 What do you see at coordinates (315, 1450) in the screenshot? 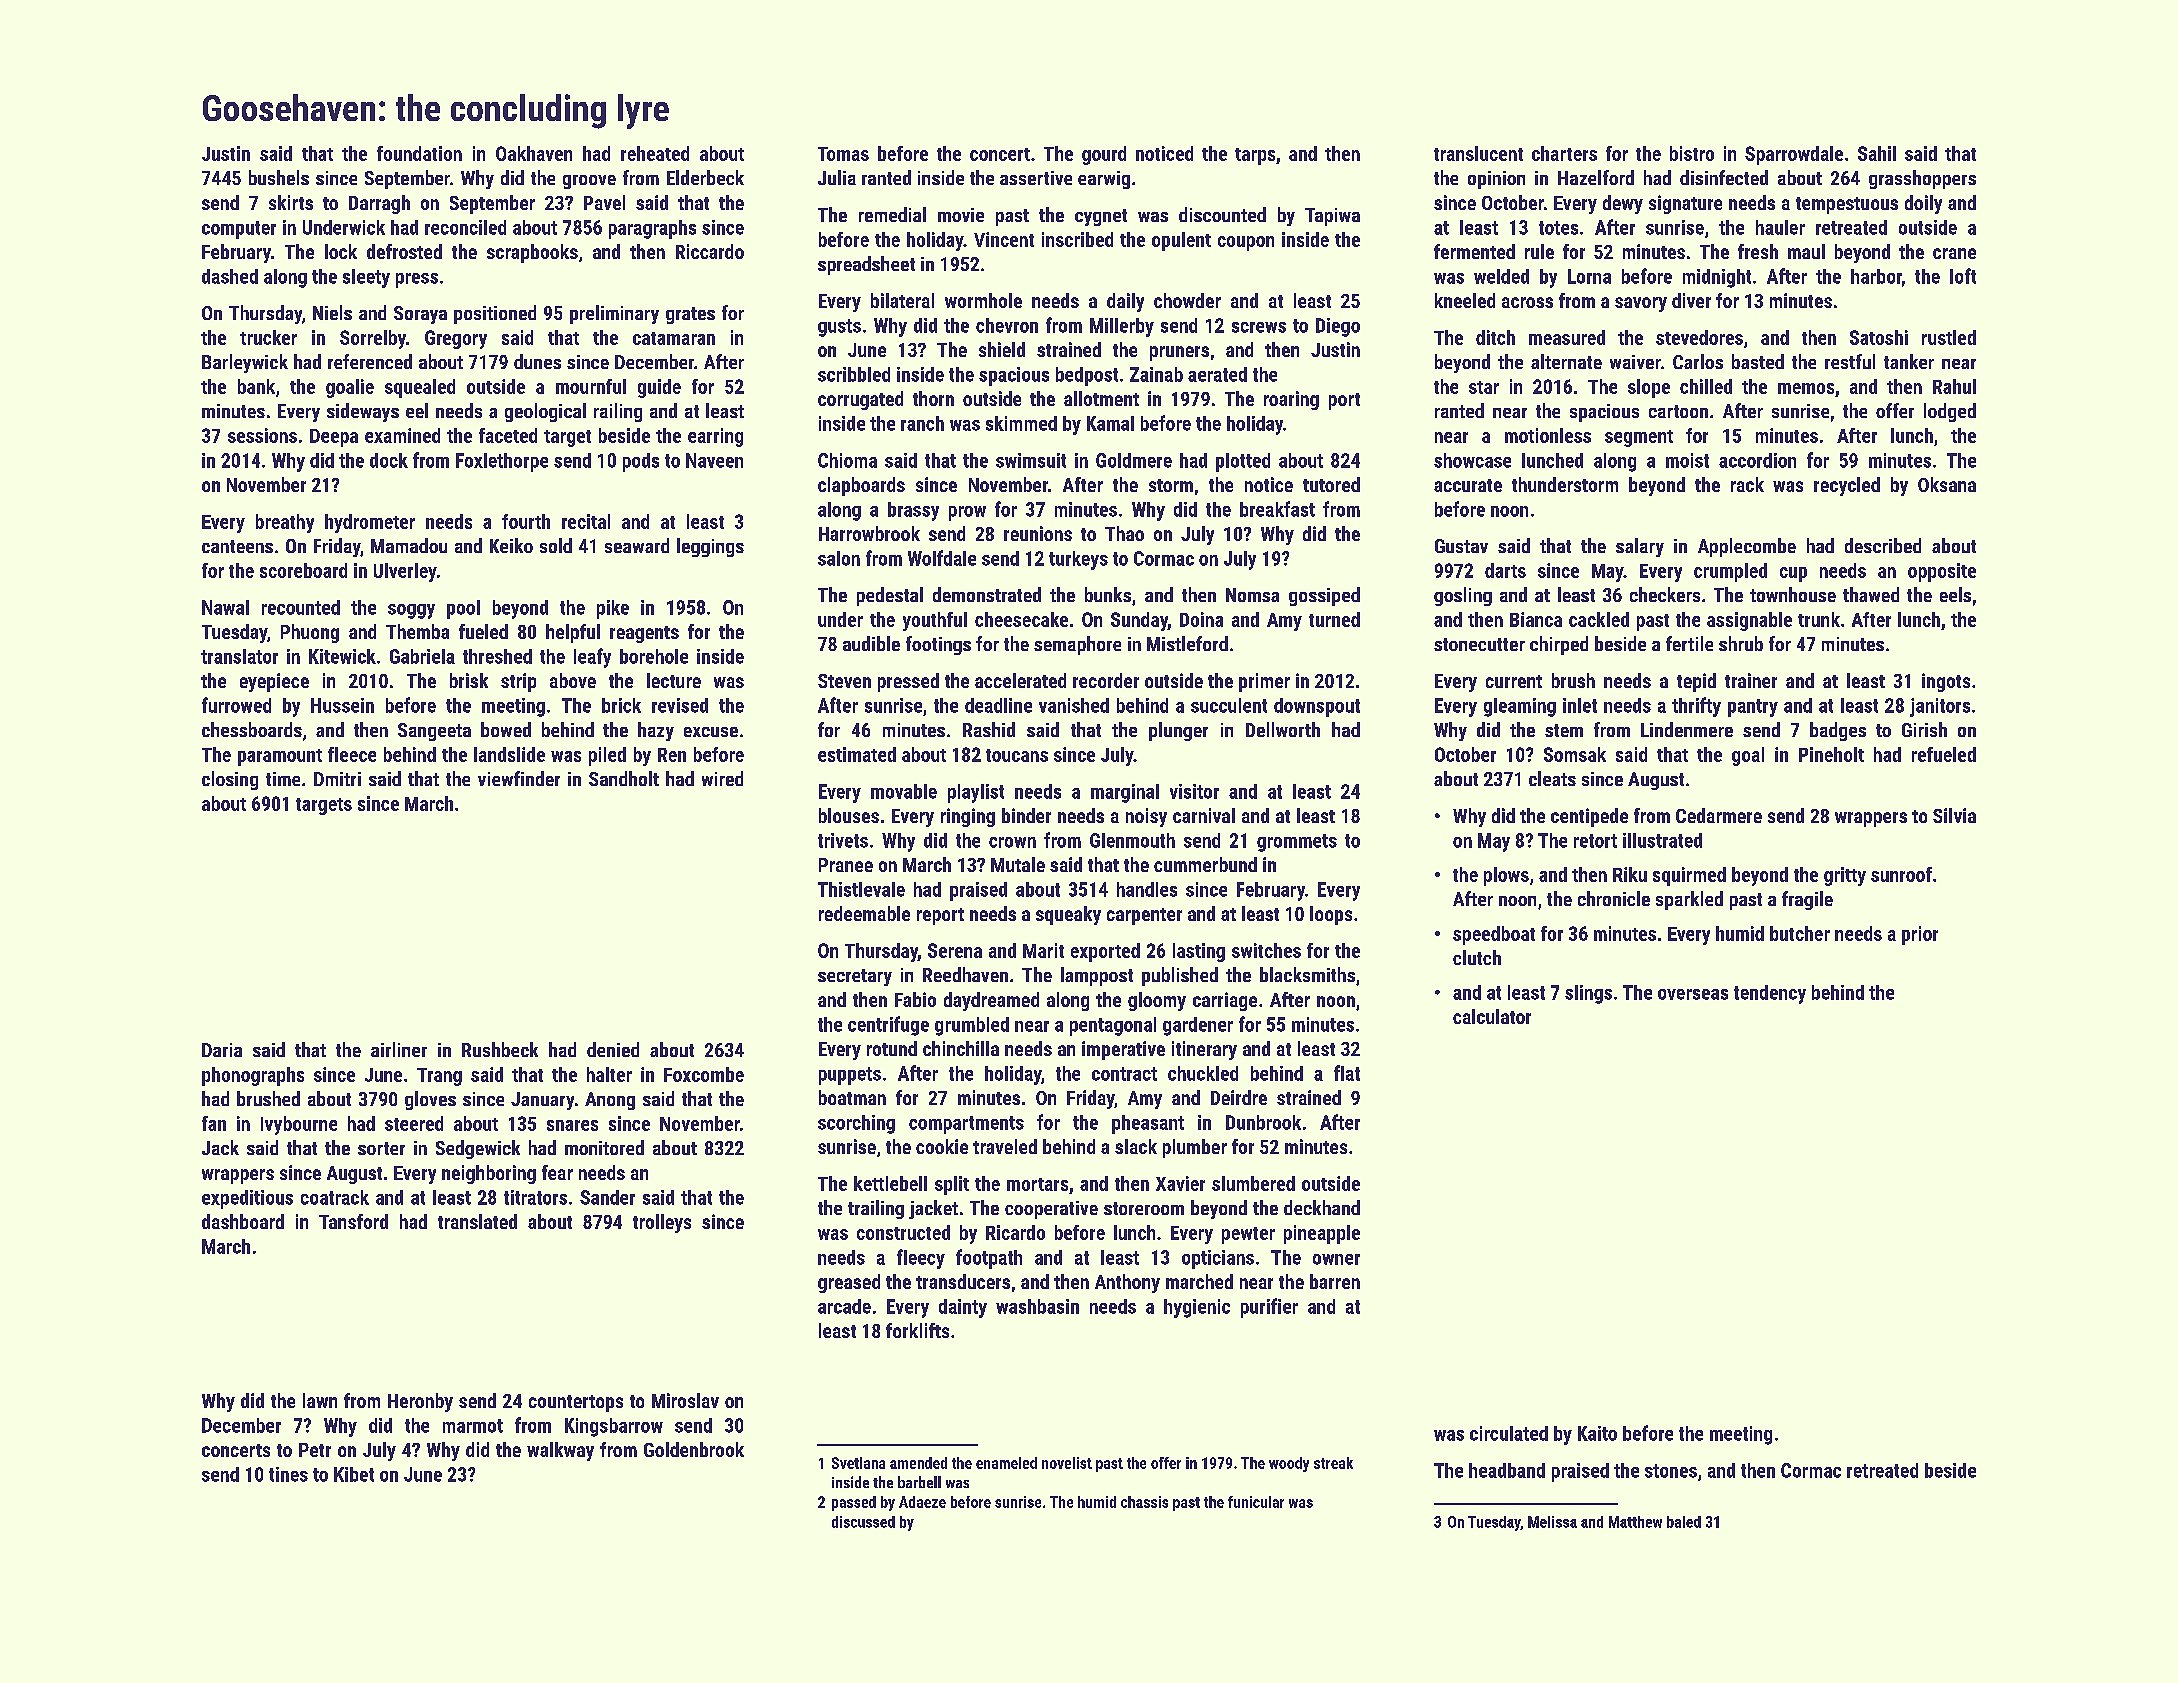
I see `Petr` at bounding box center [315, 1450].
